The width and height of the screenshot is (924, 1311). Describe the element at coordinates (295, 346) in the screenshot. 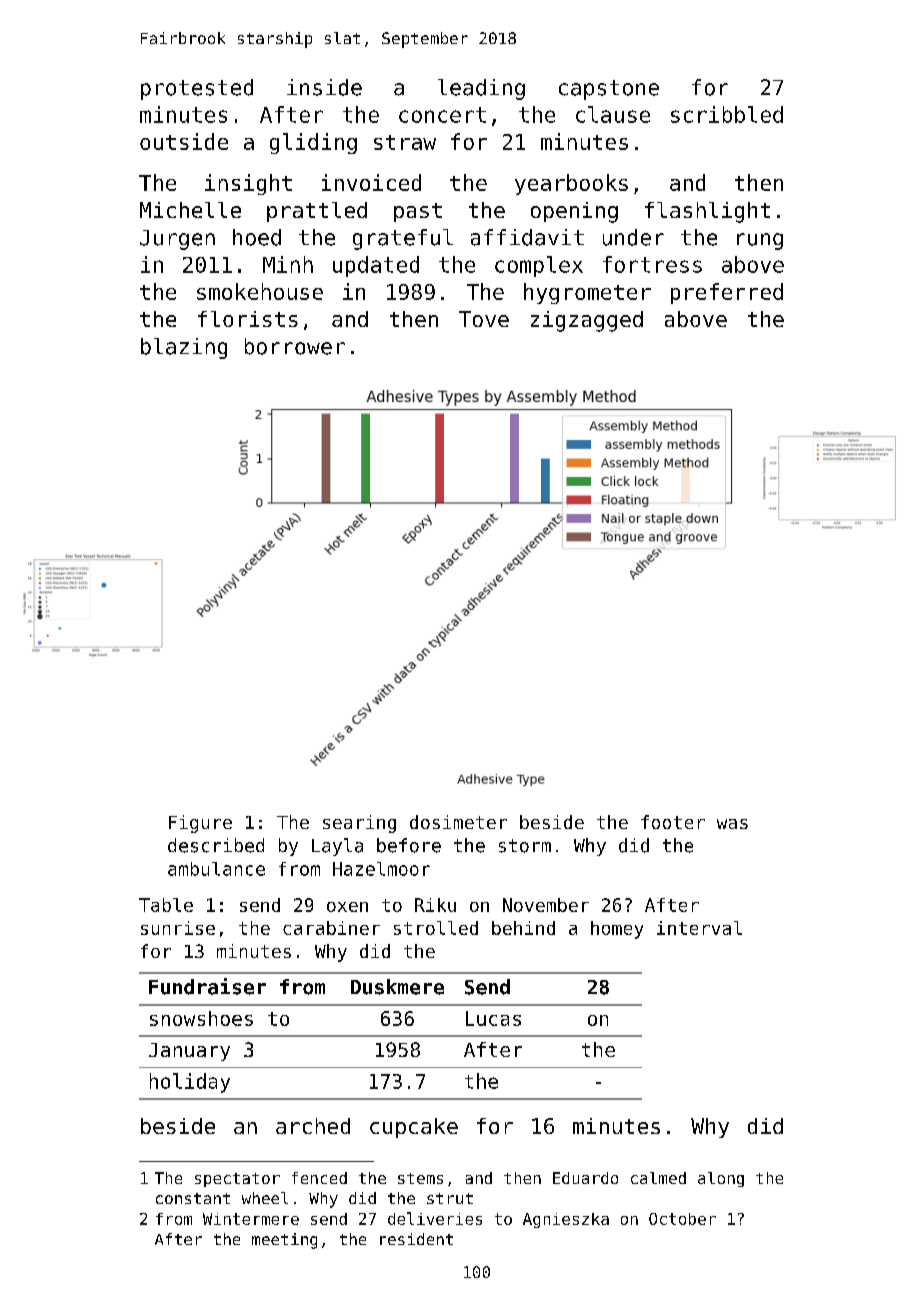

I see `borrower` at that location.
